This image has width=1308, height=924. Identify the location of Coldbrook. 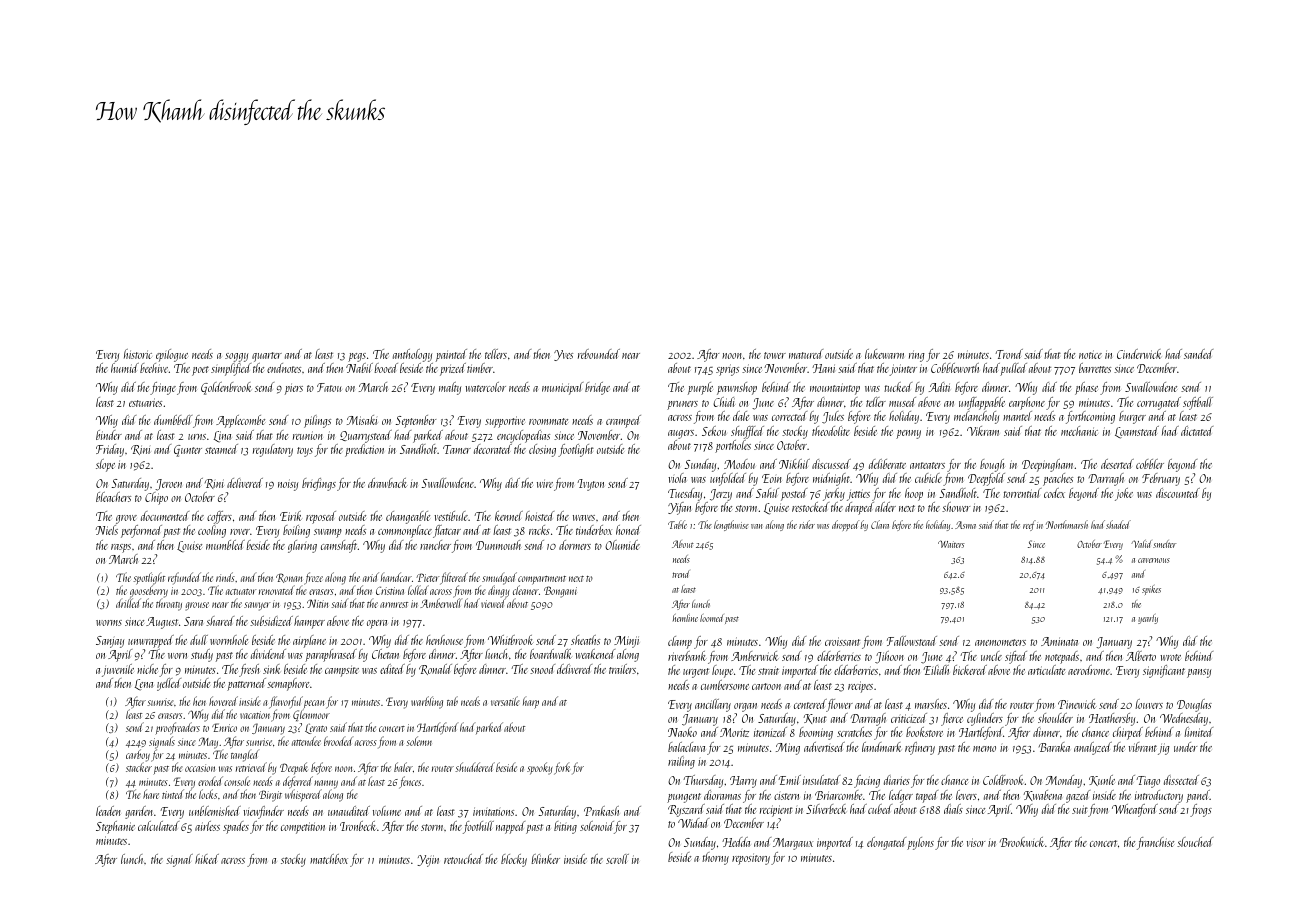
(1003, 780).
